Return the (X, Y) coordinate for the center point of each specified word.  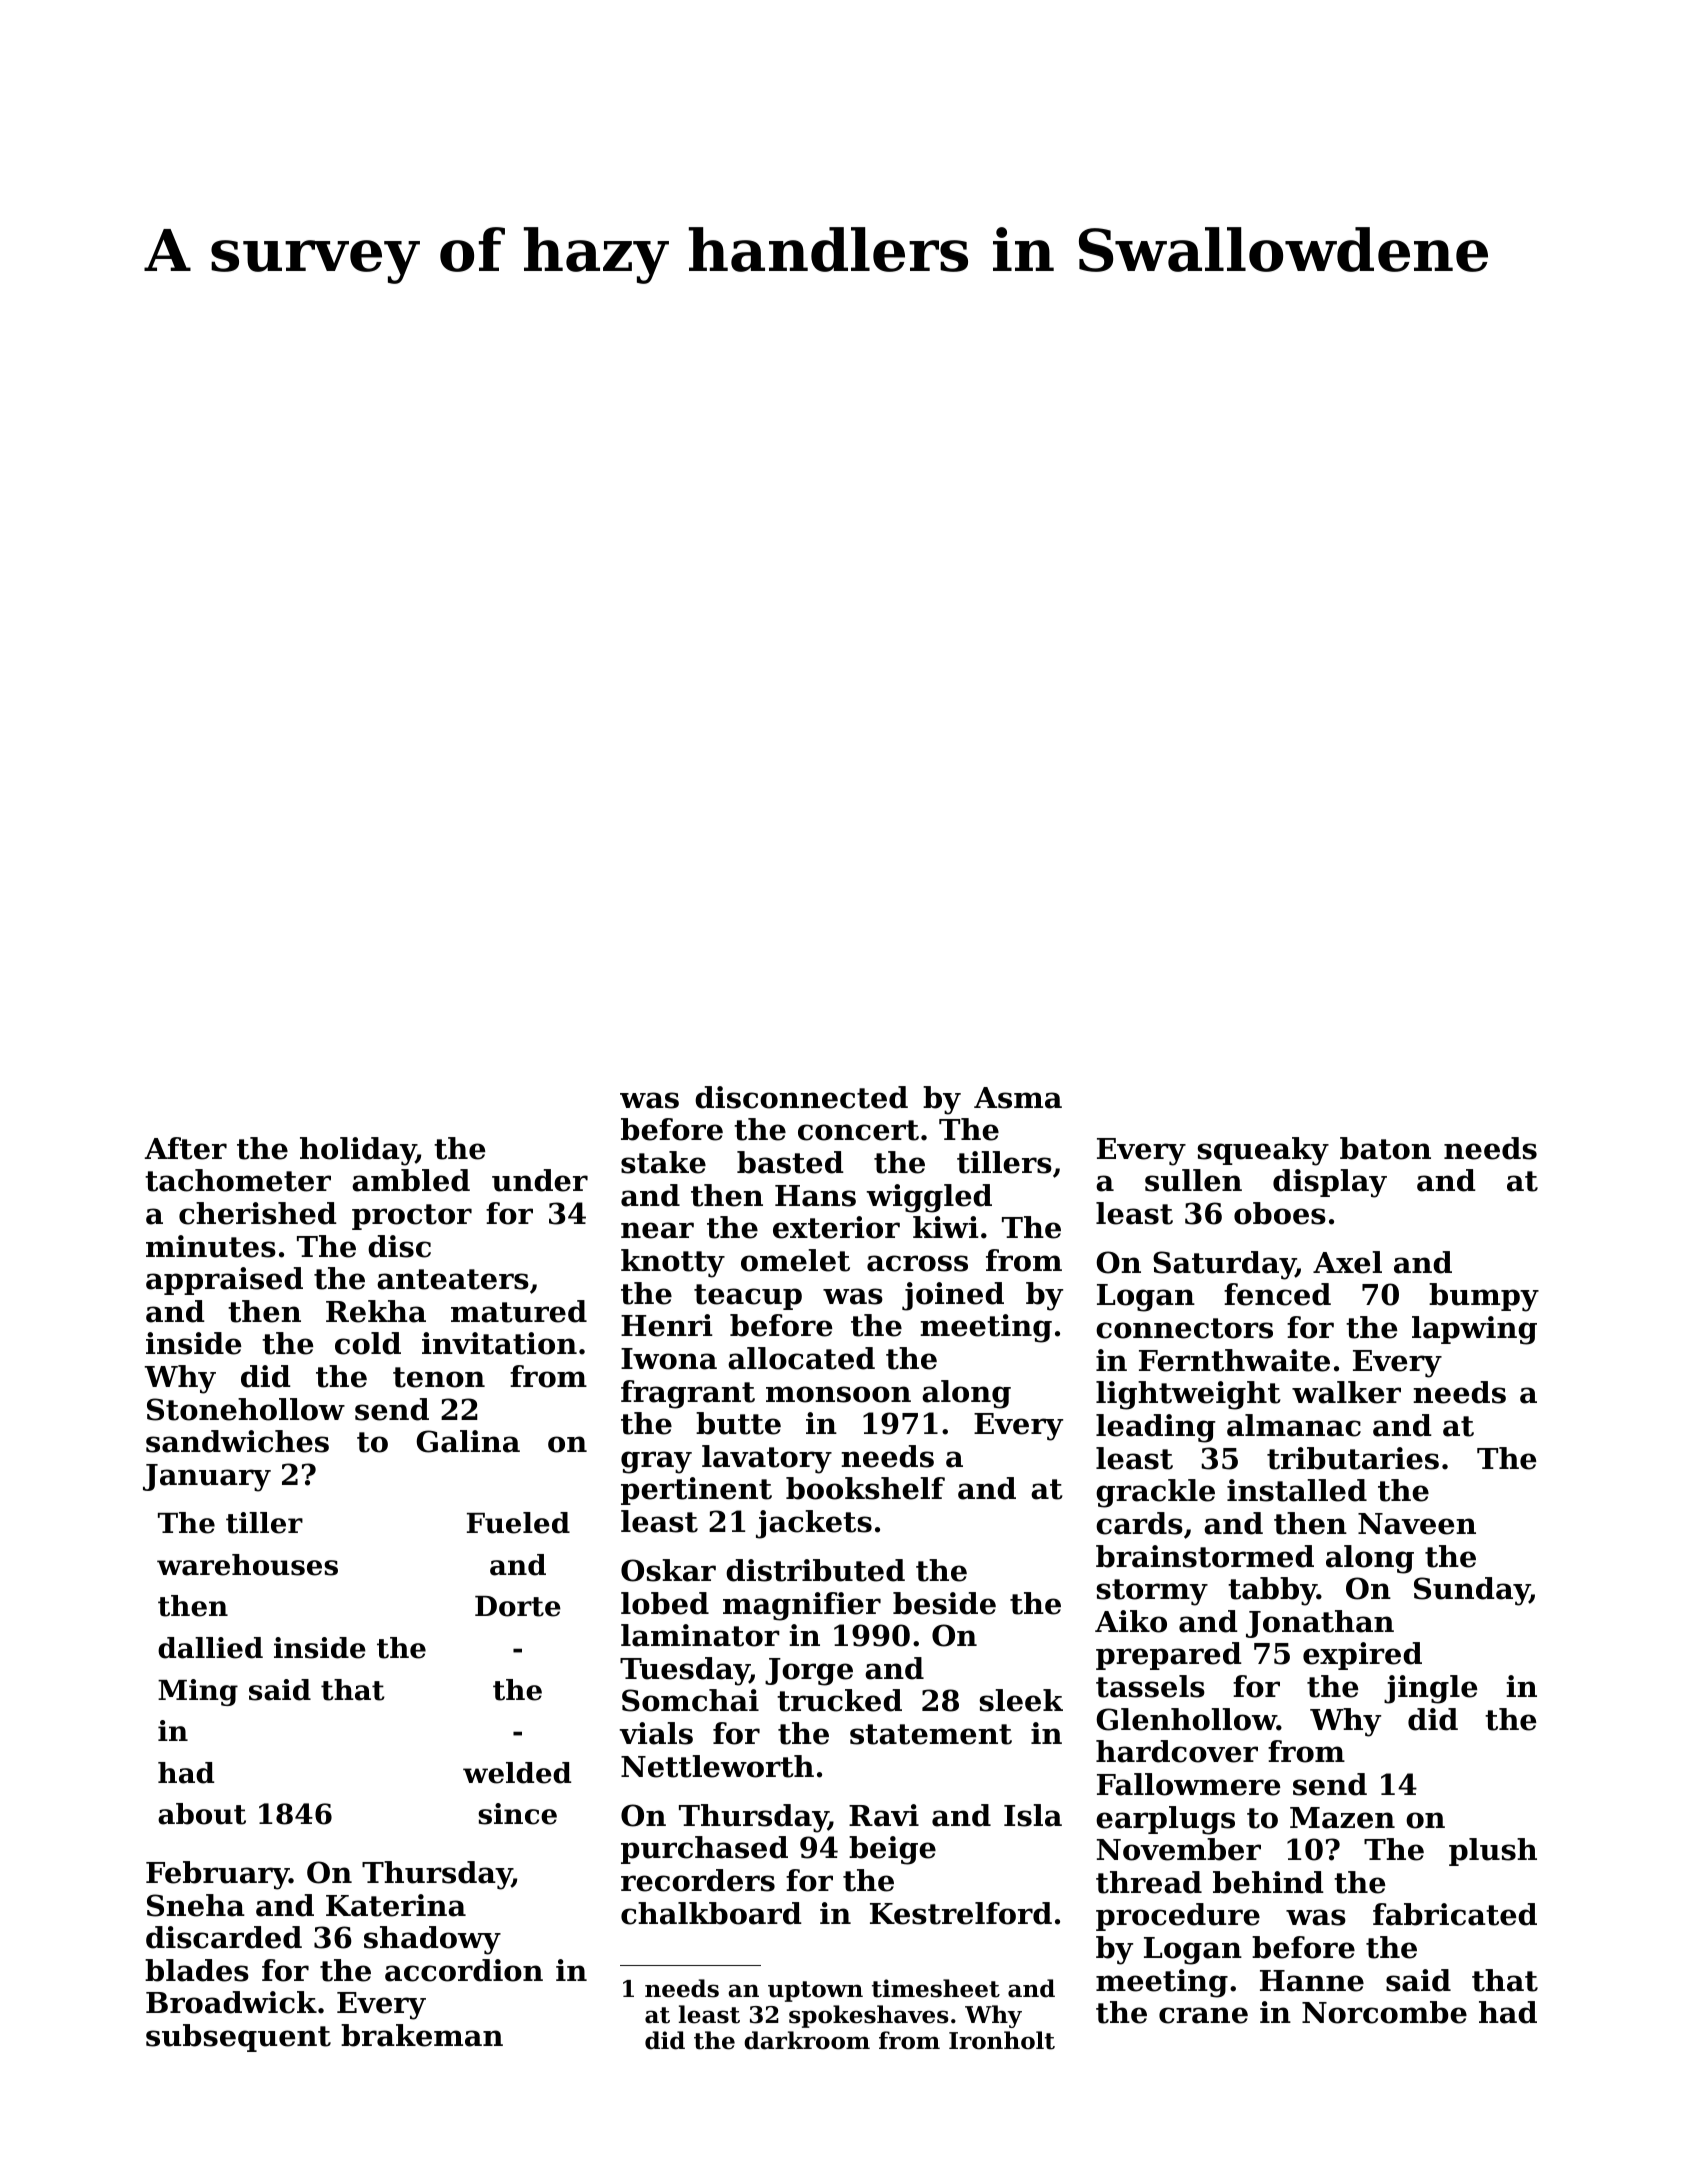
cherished (258, 1213)
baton (1385, 1148)
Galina (468, 1441)
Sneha (196, 1905)
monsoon (838, 1394)
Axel (1347, 1262)
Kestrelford (961, 1913)
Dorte (518, 1606)
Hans (815, 1196)
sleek (1021, 1700)
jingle (1430, 1689)
